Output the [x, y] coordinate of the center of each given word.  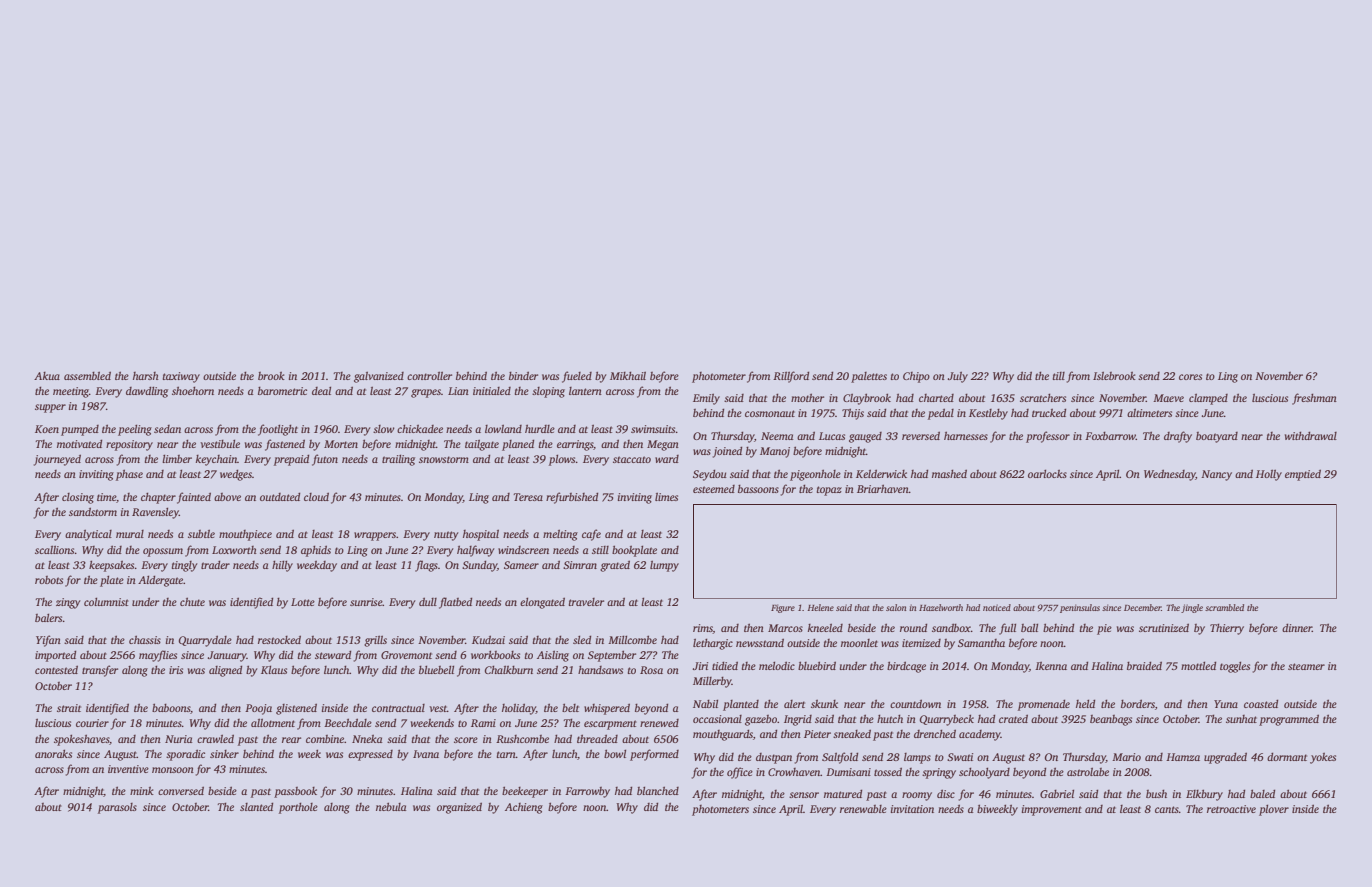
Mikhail [628, 375]
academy [980, 735]
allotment [273, 723]
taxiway [181, 377]
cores [1190, 377]
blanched [658, 790]
